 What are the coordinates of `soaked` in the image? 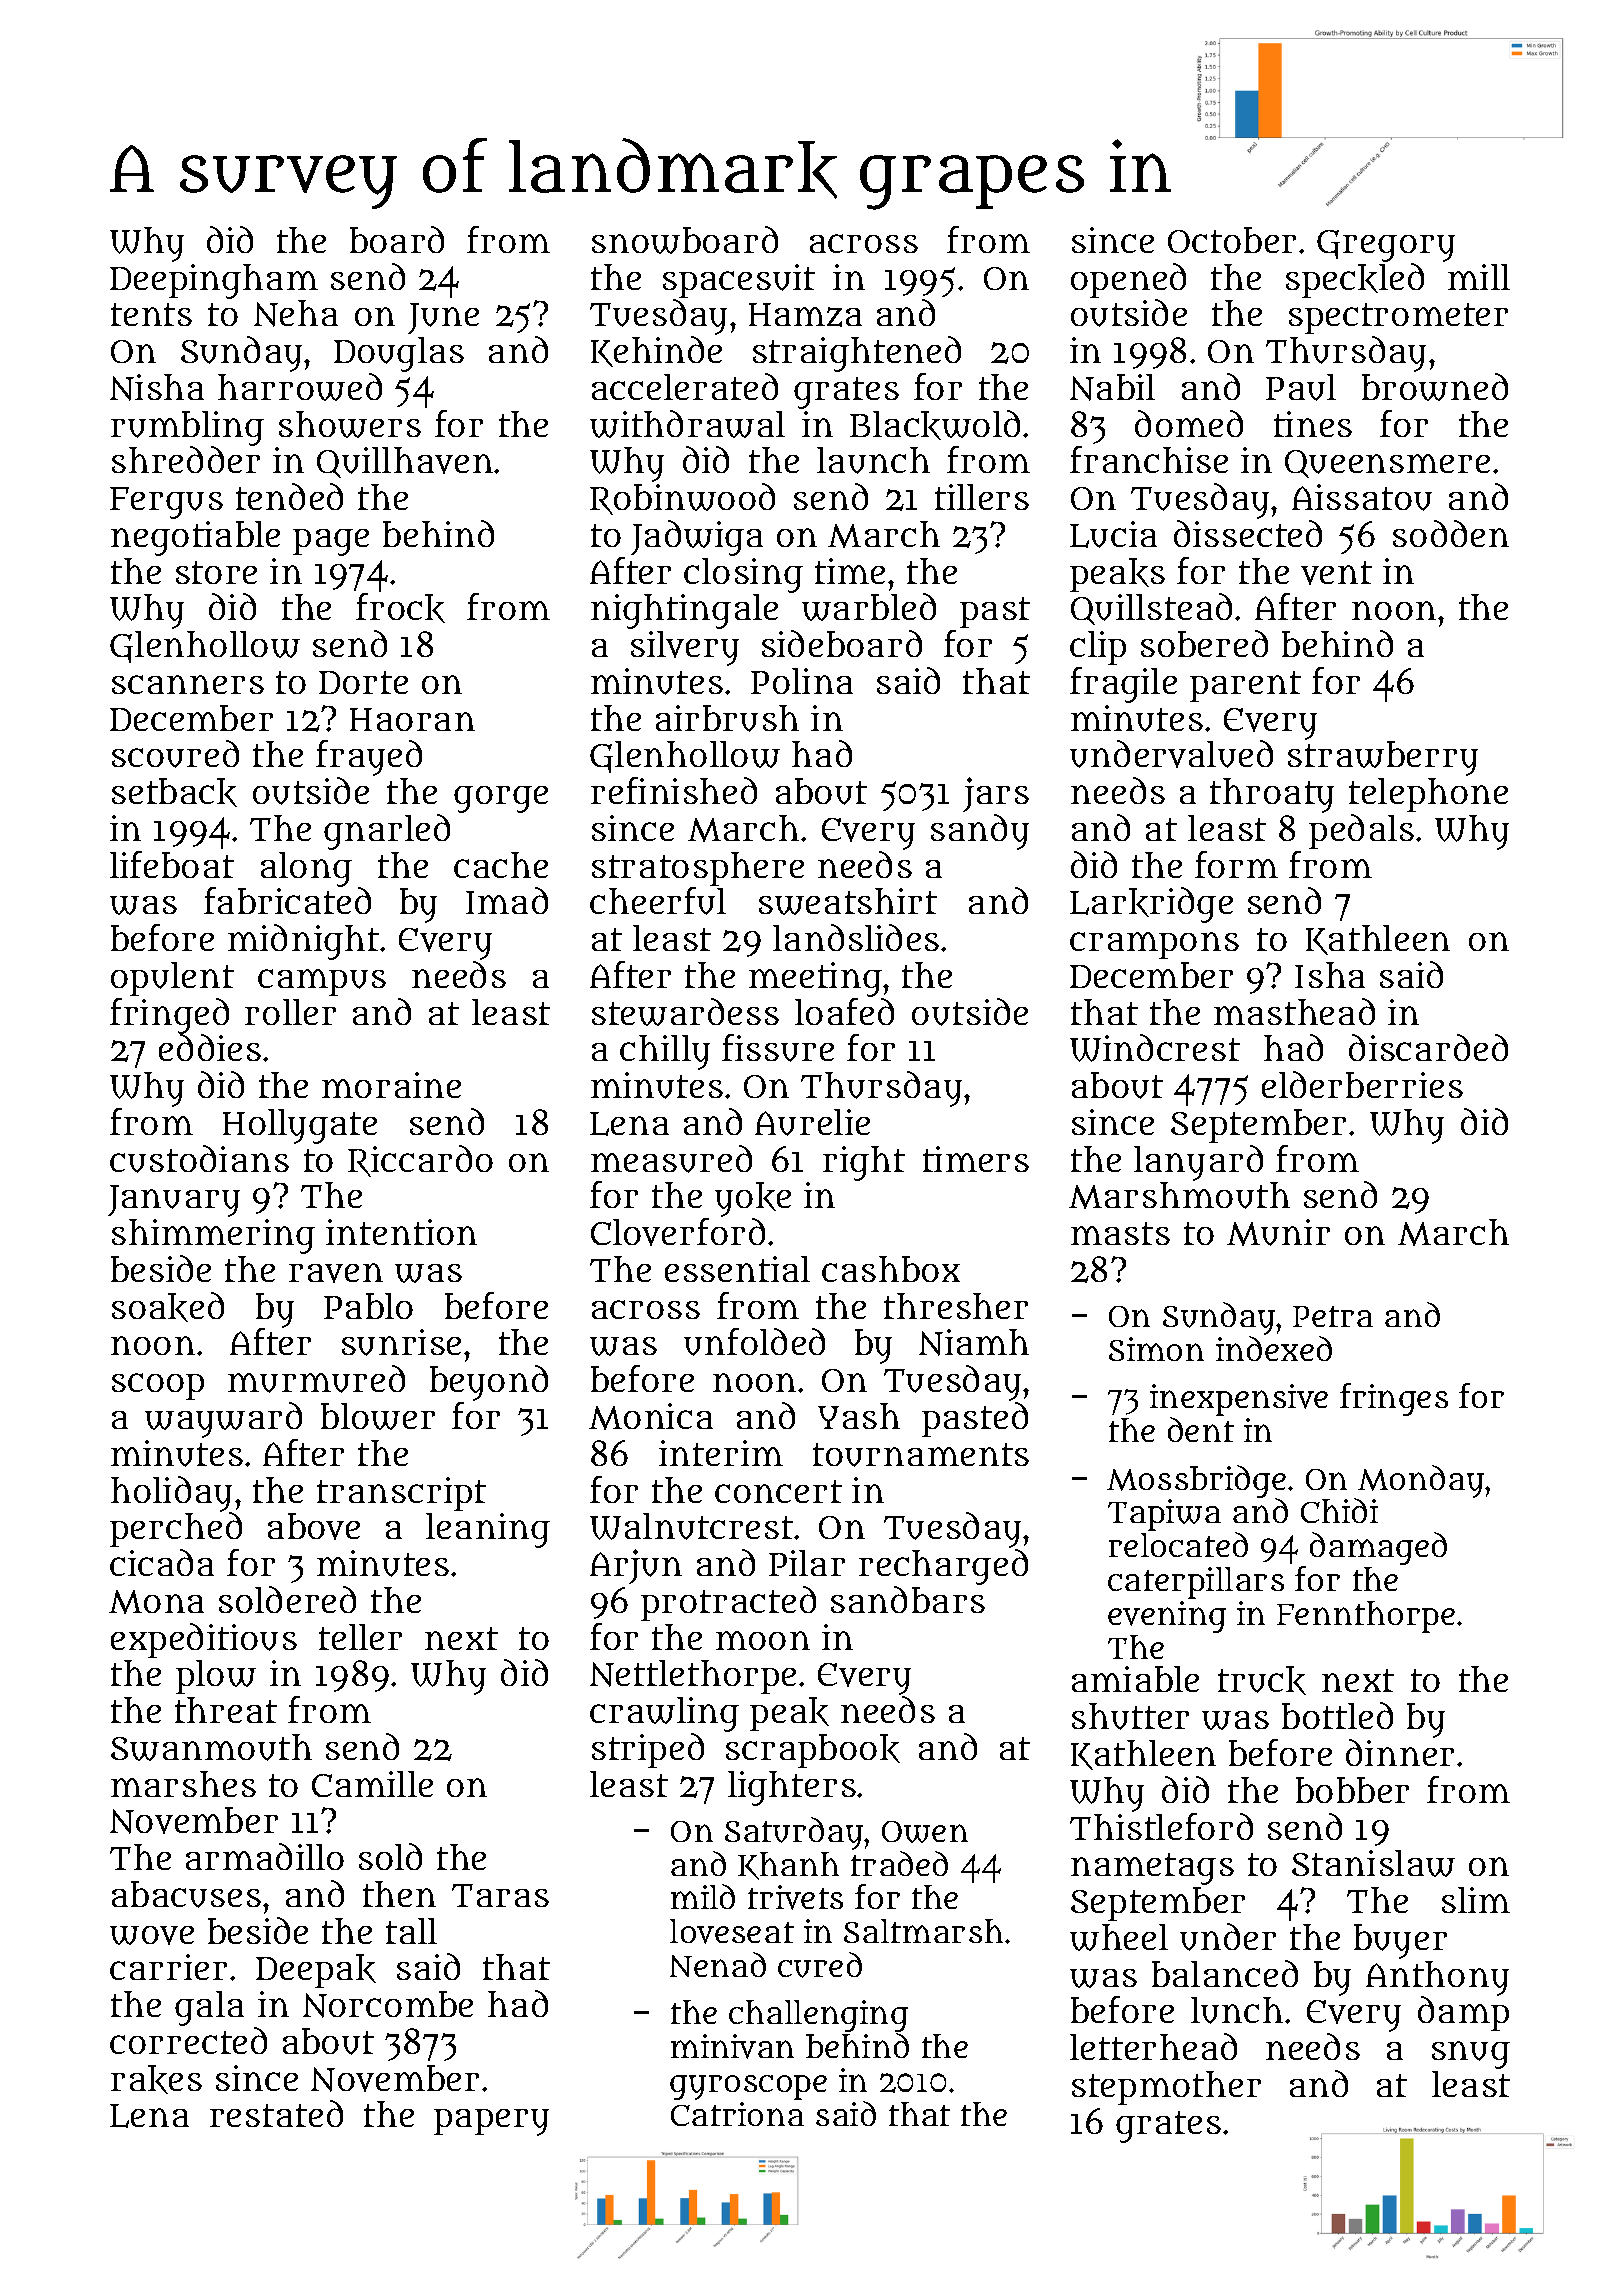 It's located at (168, 1307).
